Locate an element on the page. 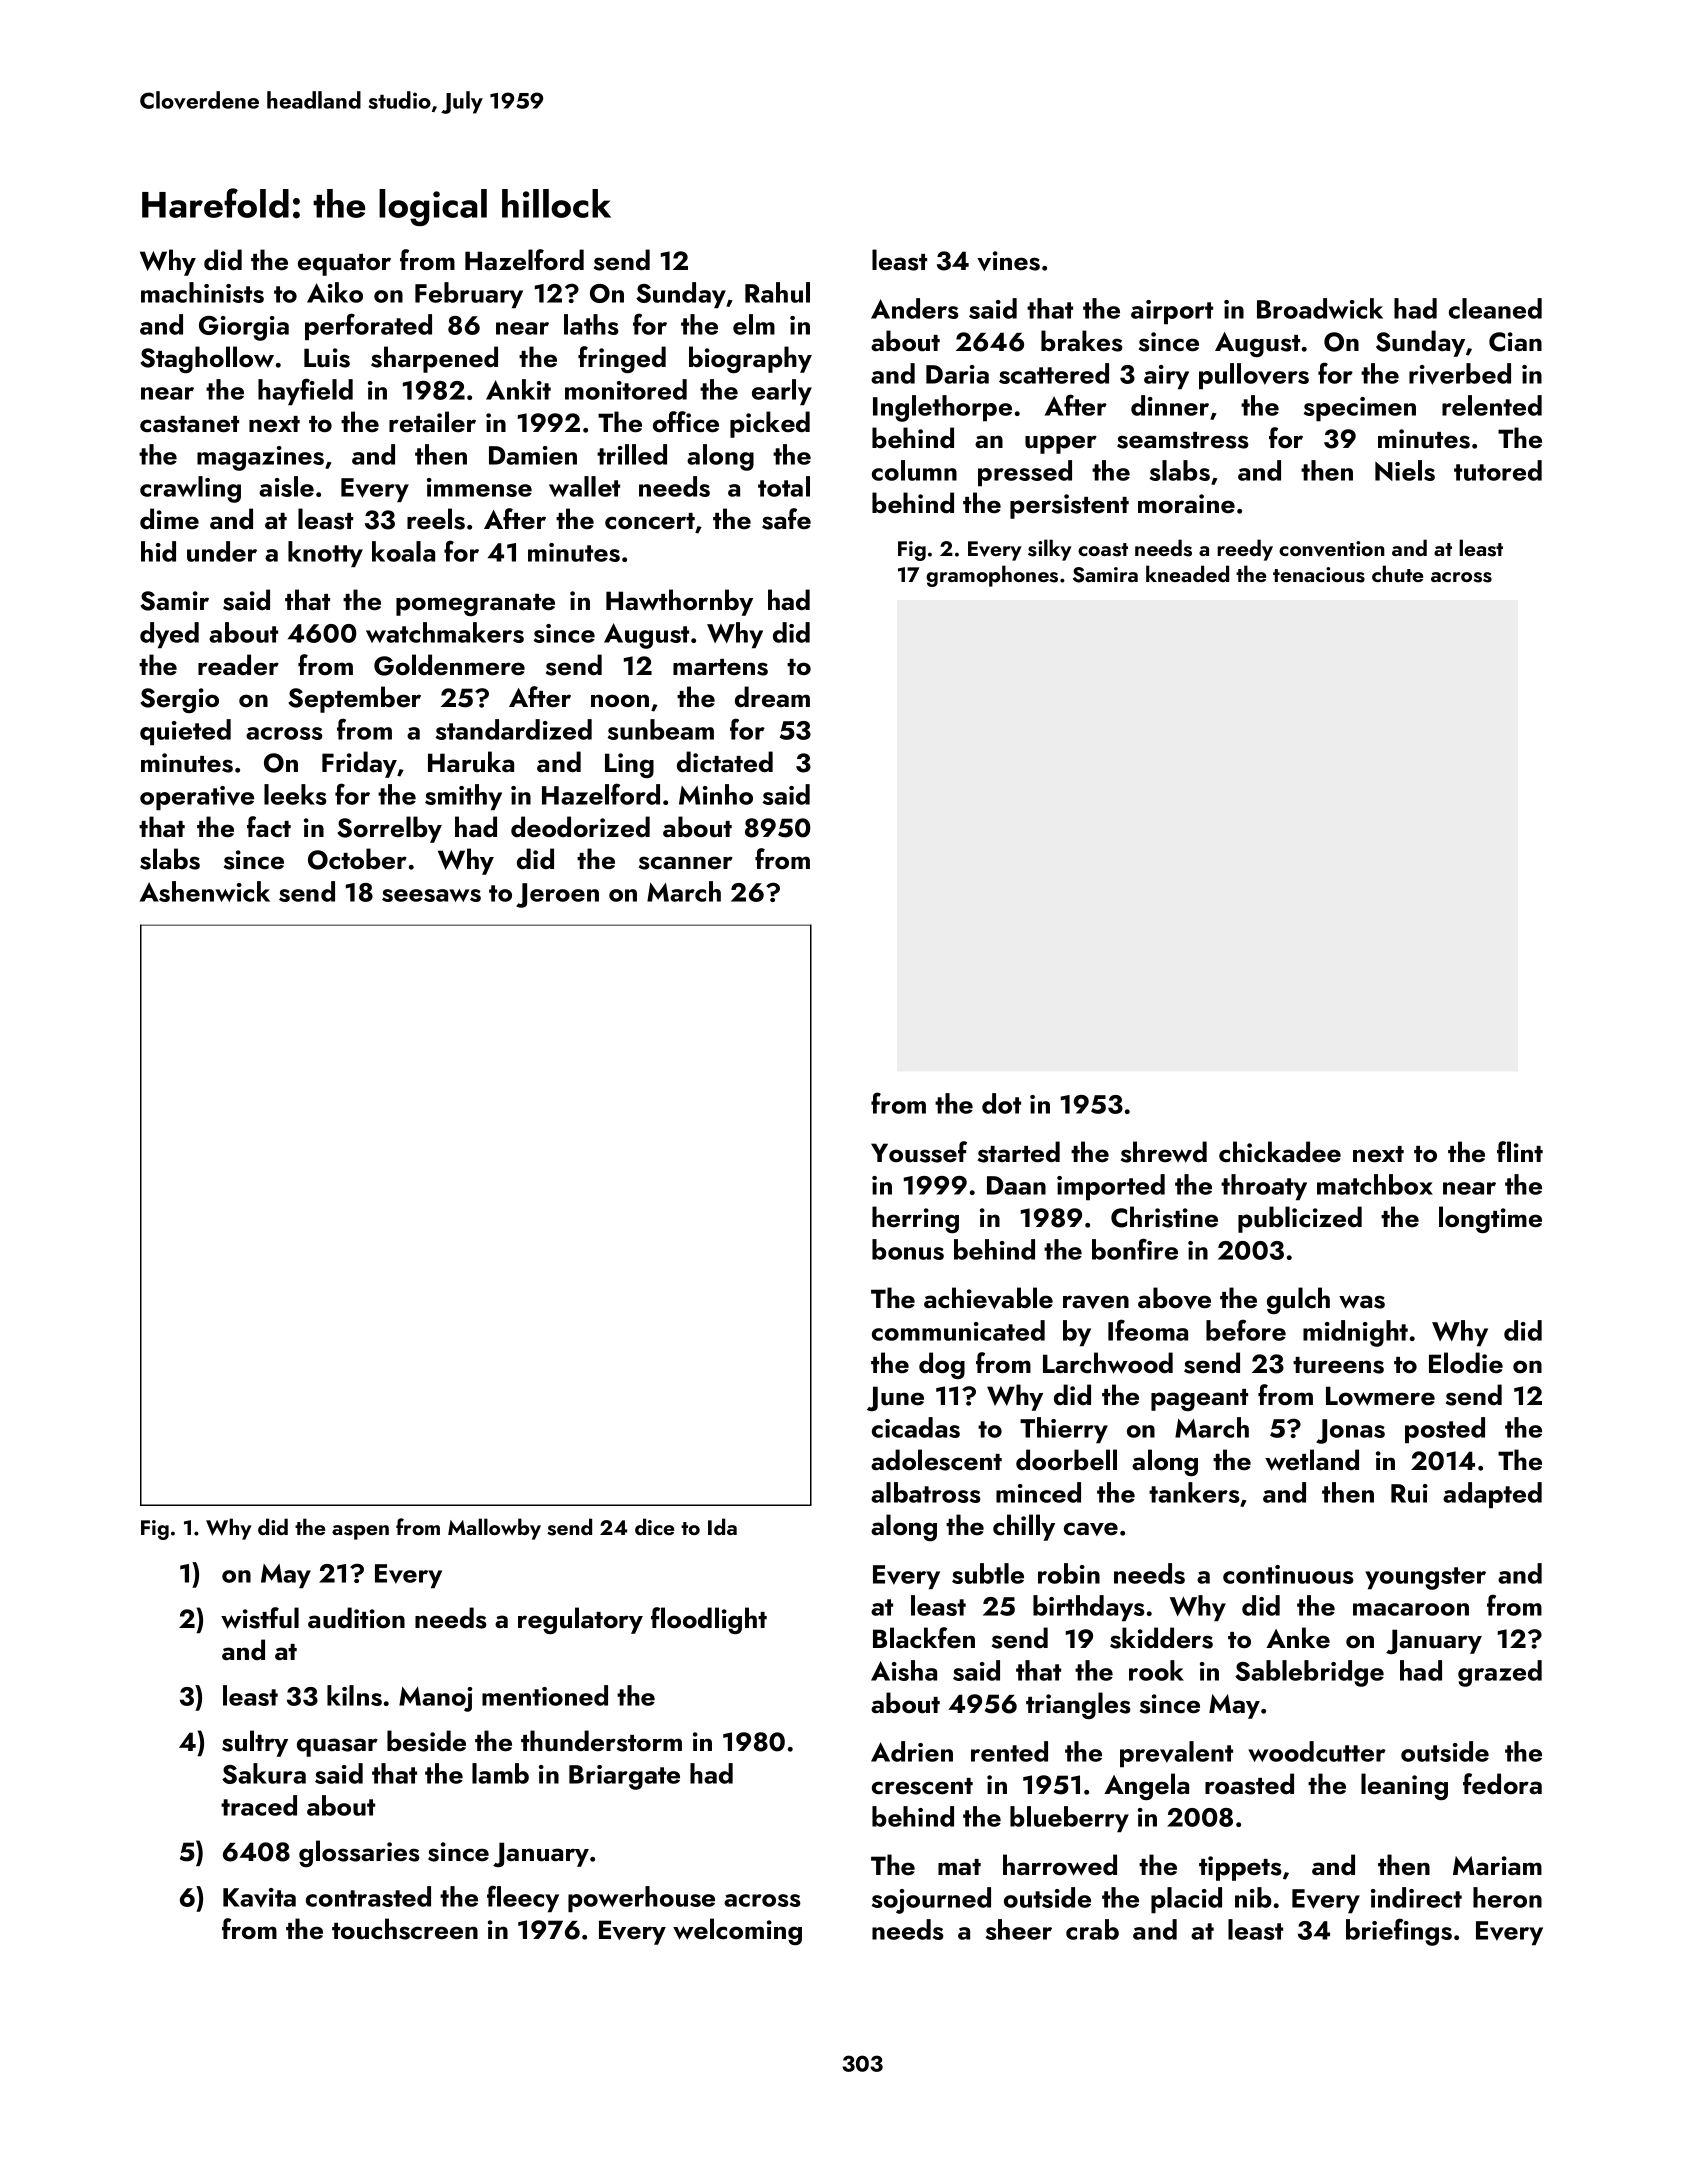  vines is located at coordinates (1008, 261).
